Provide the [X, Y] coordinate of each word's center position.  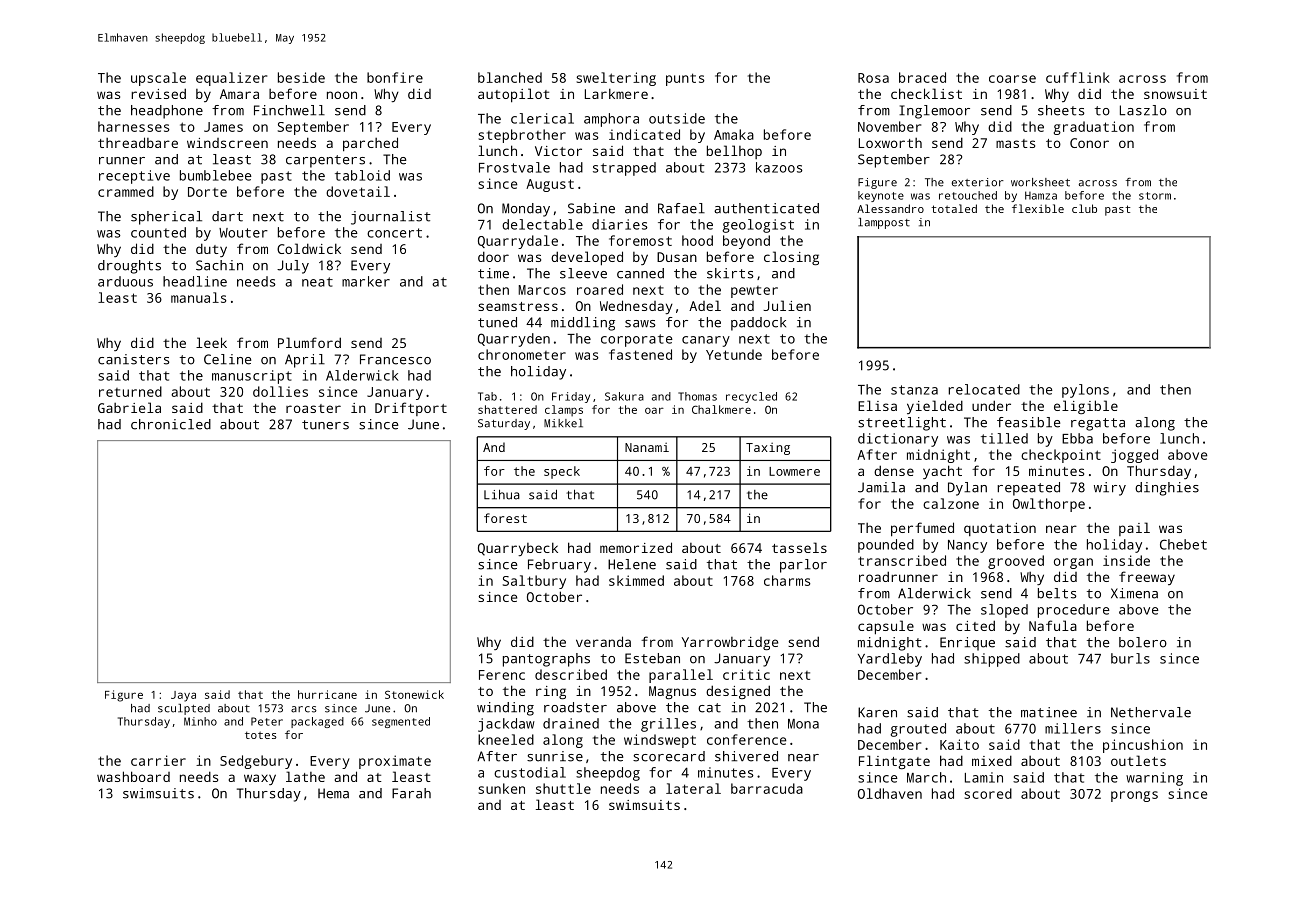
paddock [758, 324]
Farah [411, 793]
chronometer [522, 354]
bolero [1143, 642]
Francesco [395, 359]
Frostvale [514, 167]
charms [787, 580]
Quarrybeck [518, 549]
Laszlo [1143, 110]
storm [1155, 196]
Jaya [183, 696]
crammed [126, 191]
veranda [603, 641]
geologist [758, 226]
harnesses [134, 126]
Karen [877, 712]
